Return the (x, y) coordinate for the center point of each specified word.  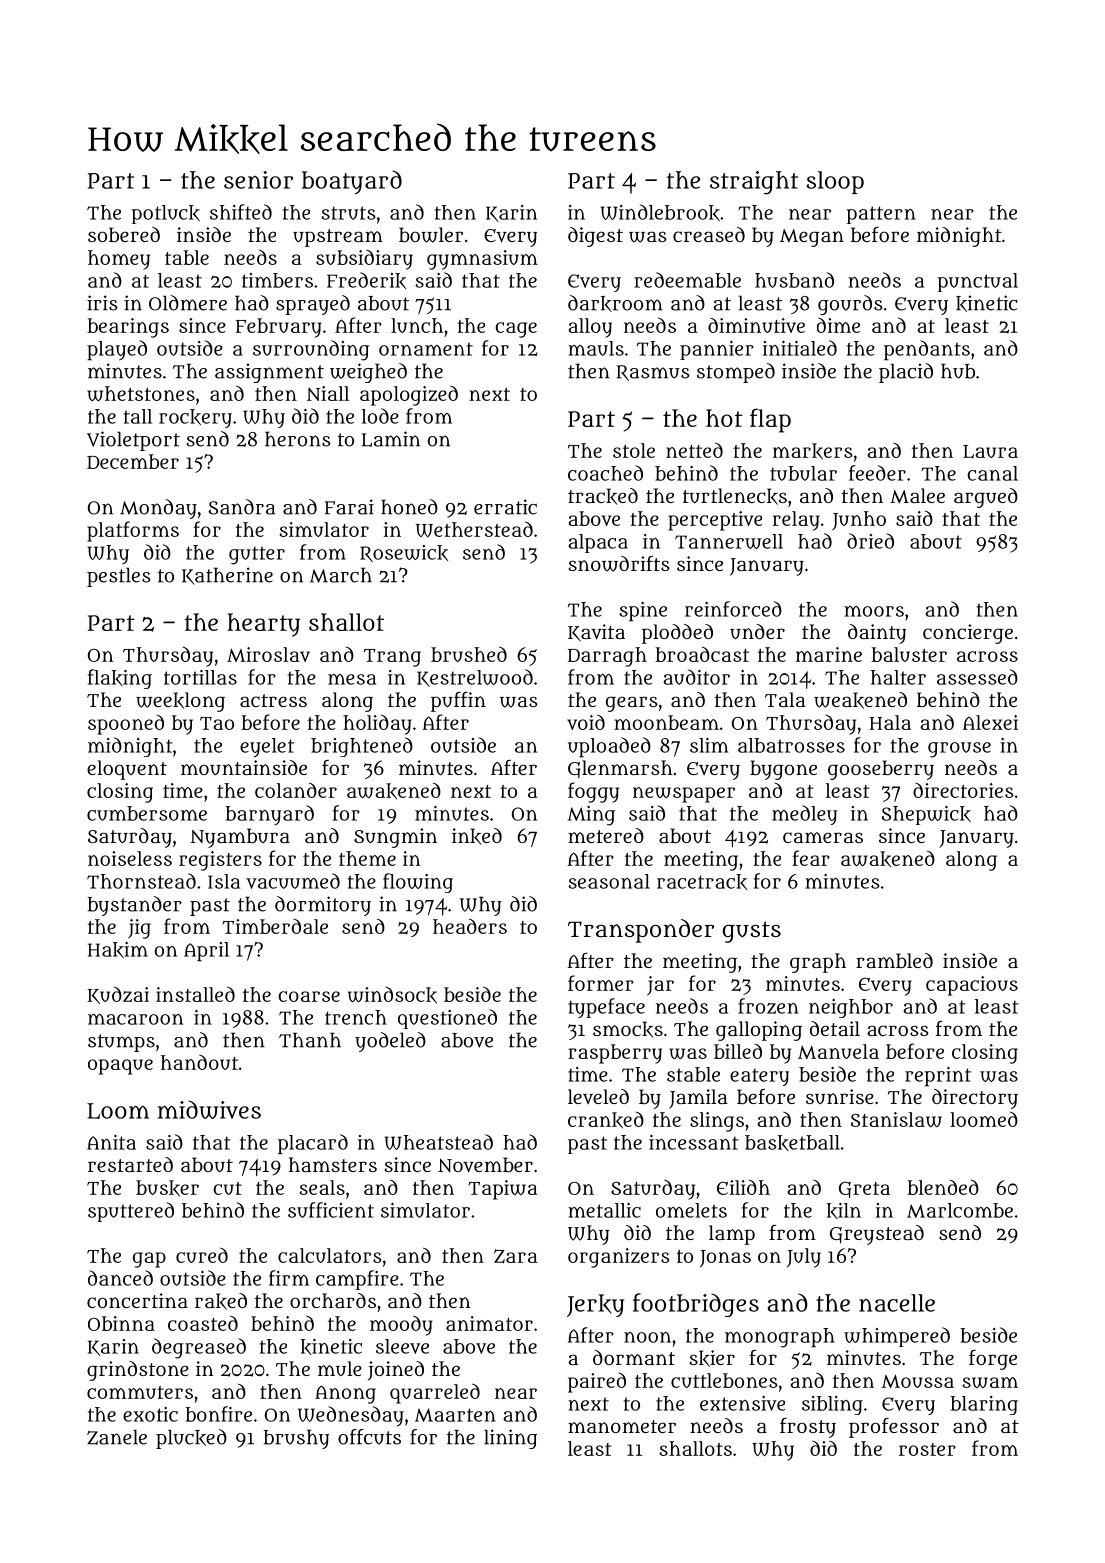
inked (477, 836)
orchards (333, 1300)
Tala (785, 699)
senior (258, 180)
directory (975, 1099)
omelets (691, 1210)
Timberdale (275, 926)
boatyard (352, 182)
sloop (835, 182)
